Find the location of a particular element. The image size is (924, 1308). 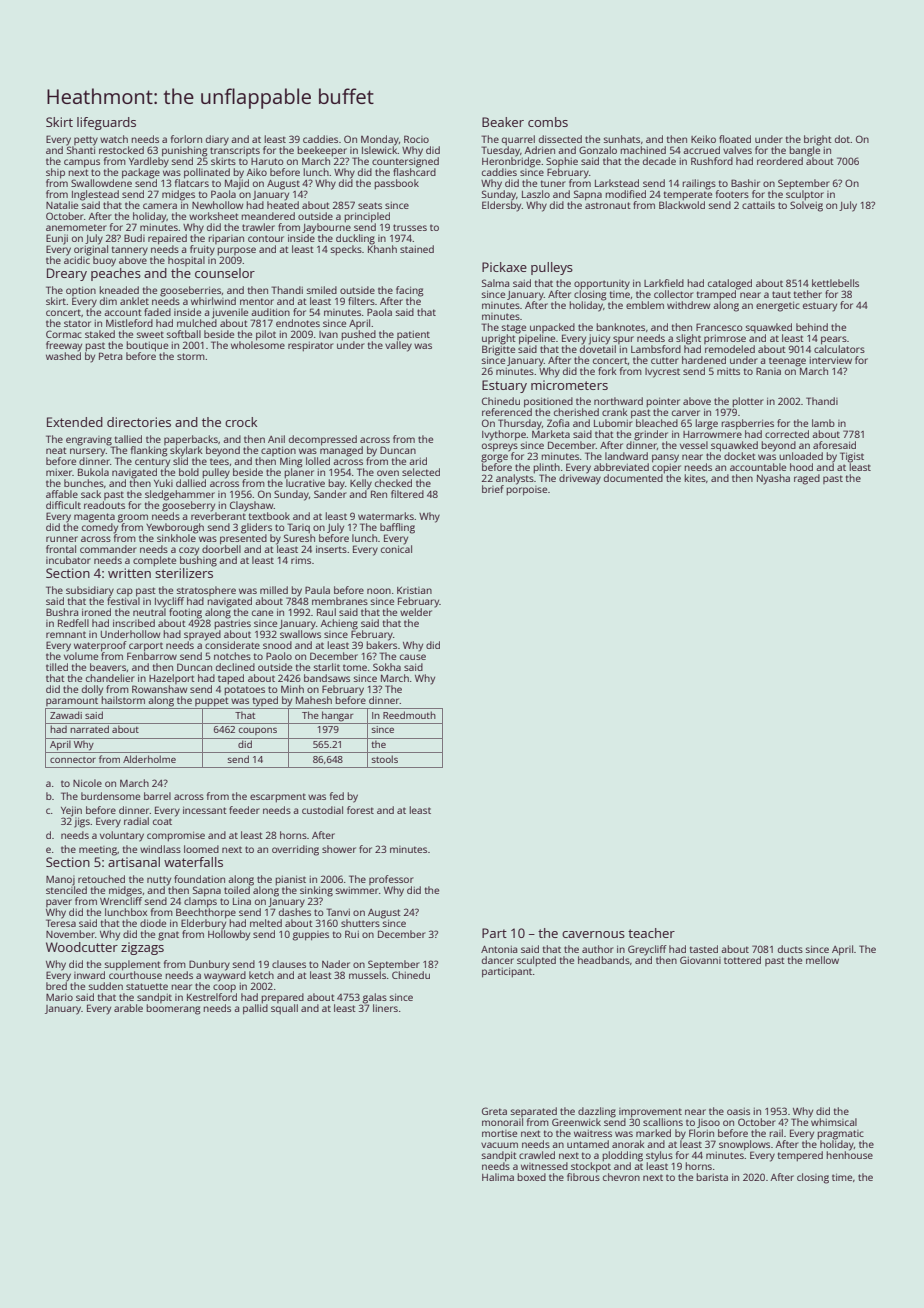

barista is located at coordinates (712, 1177).
